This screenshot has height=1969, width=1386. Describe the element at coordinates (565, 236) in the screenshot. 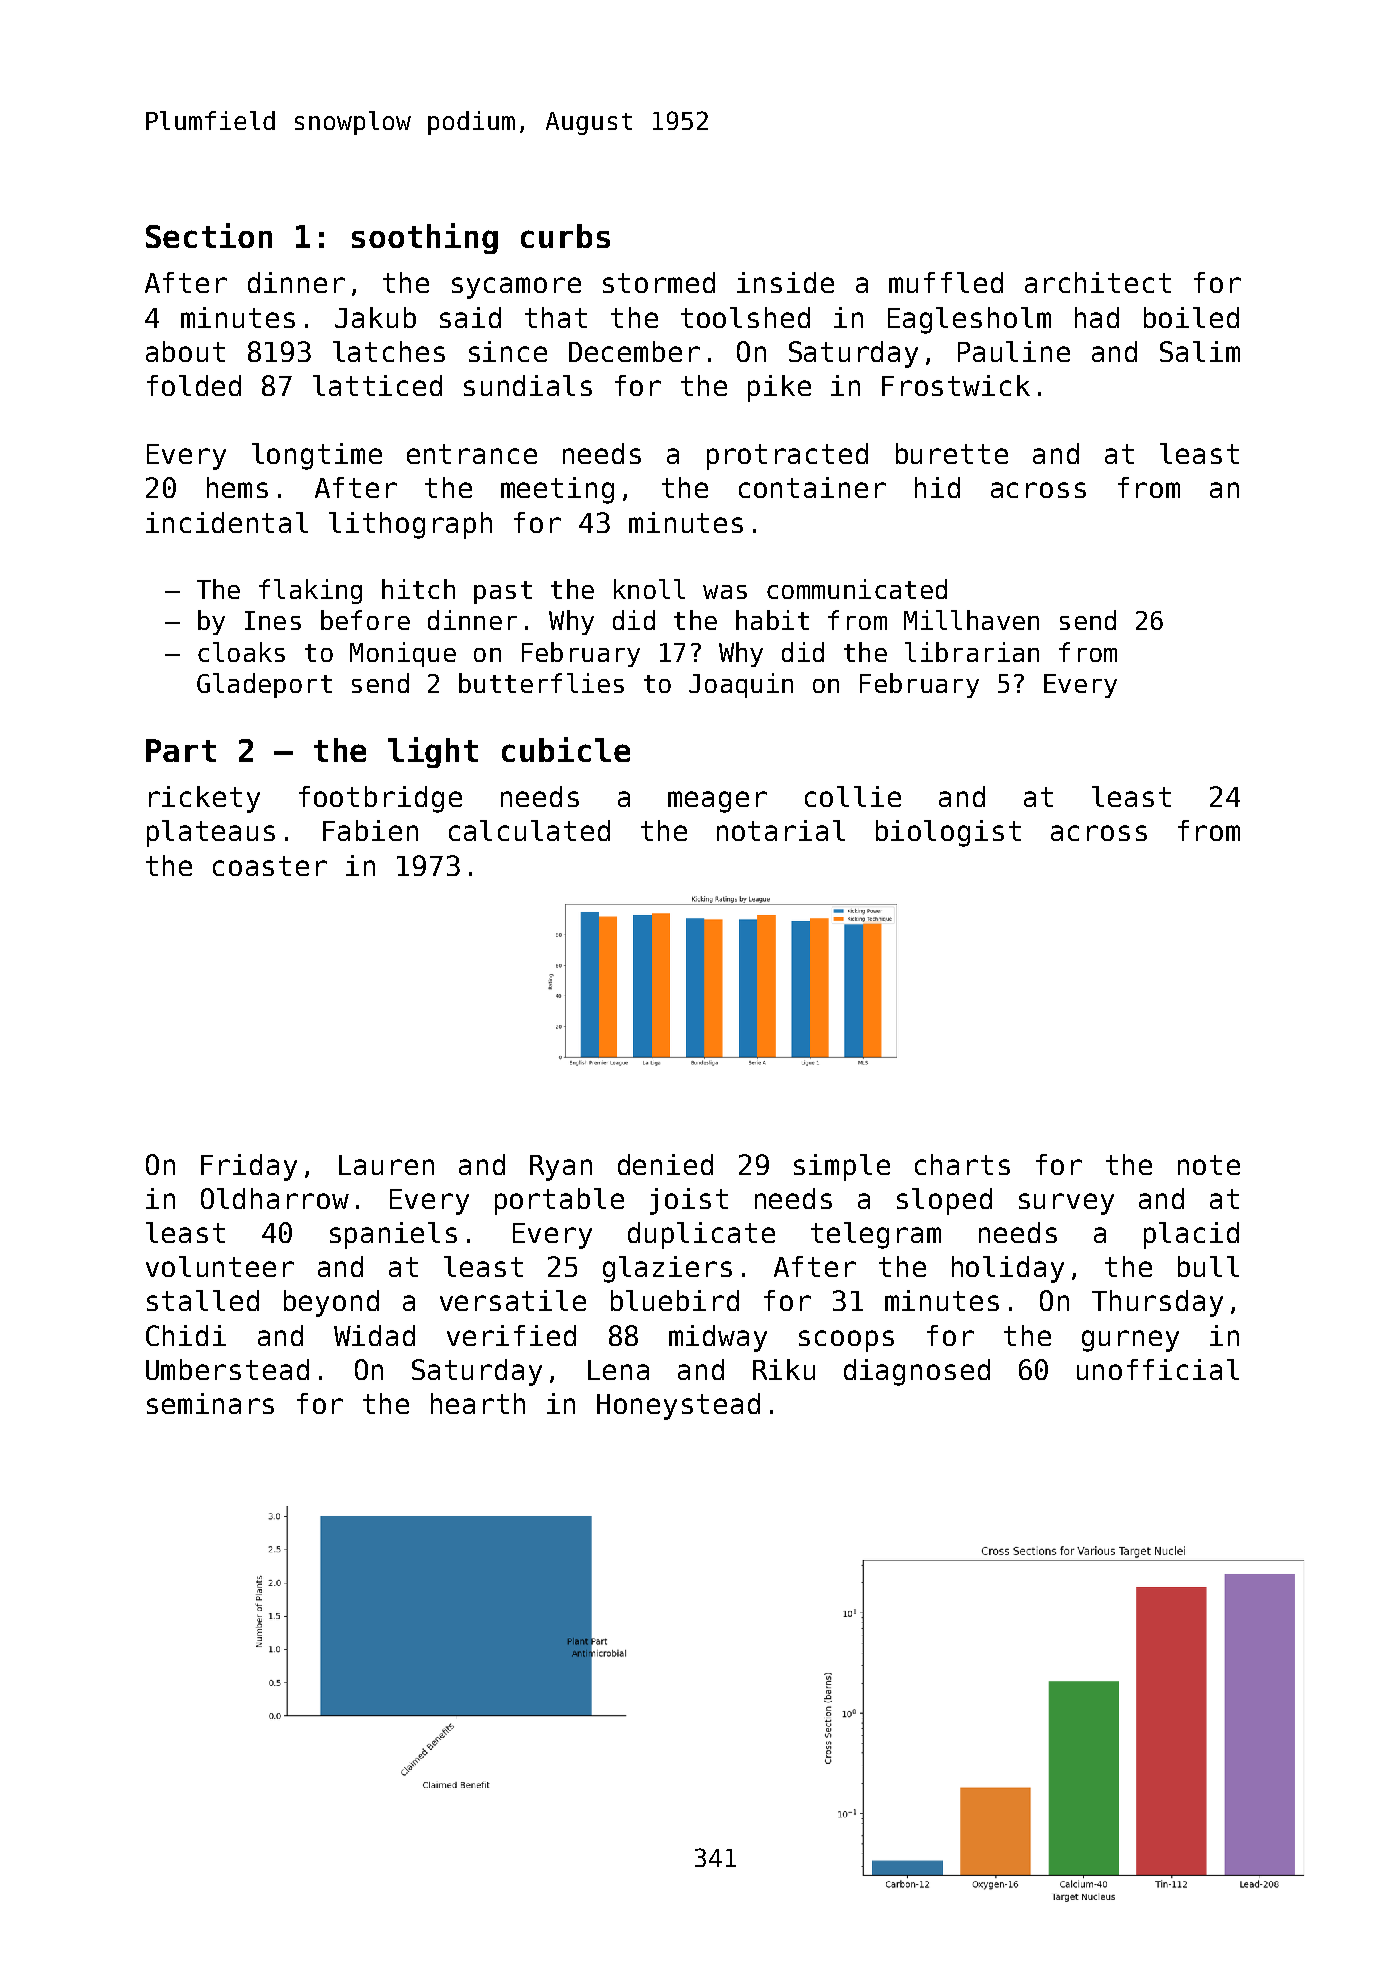

I see `curbs` at that location.
